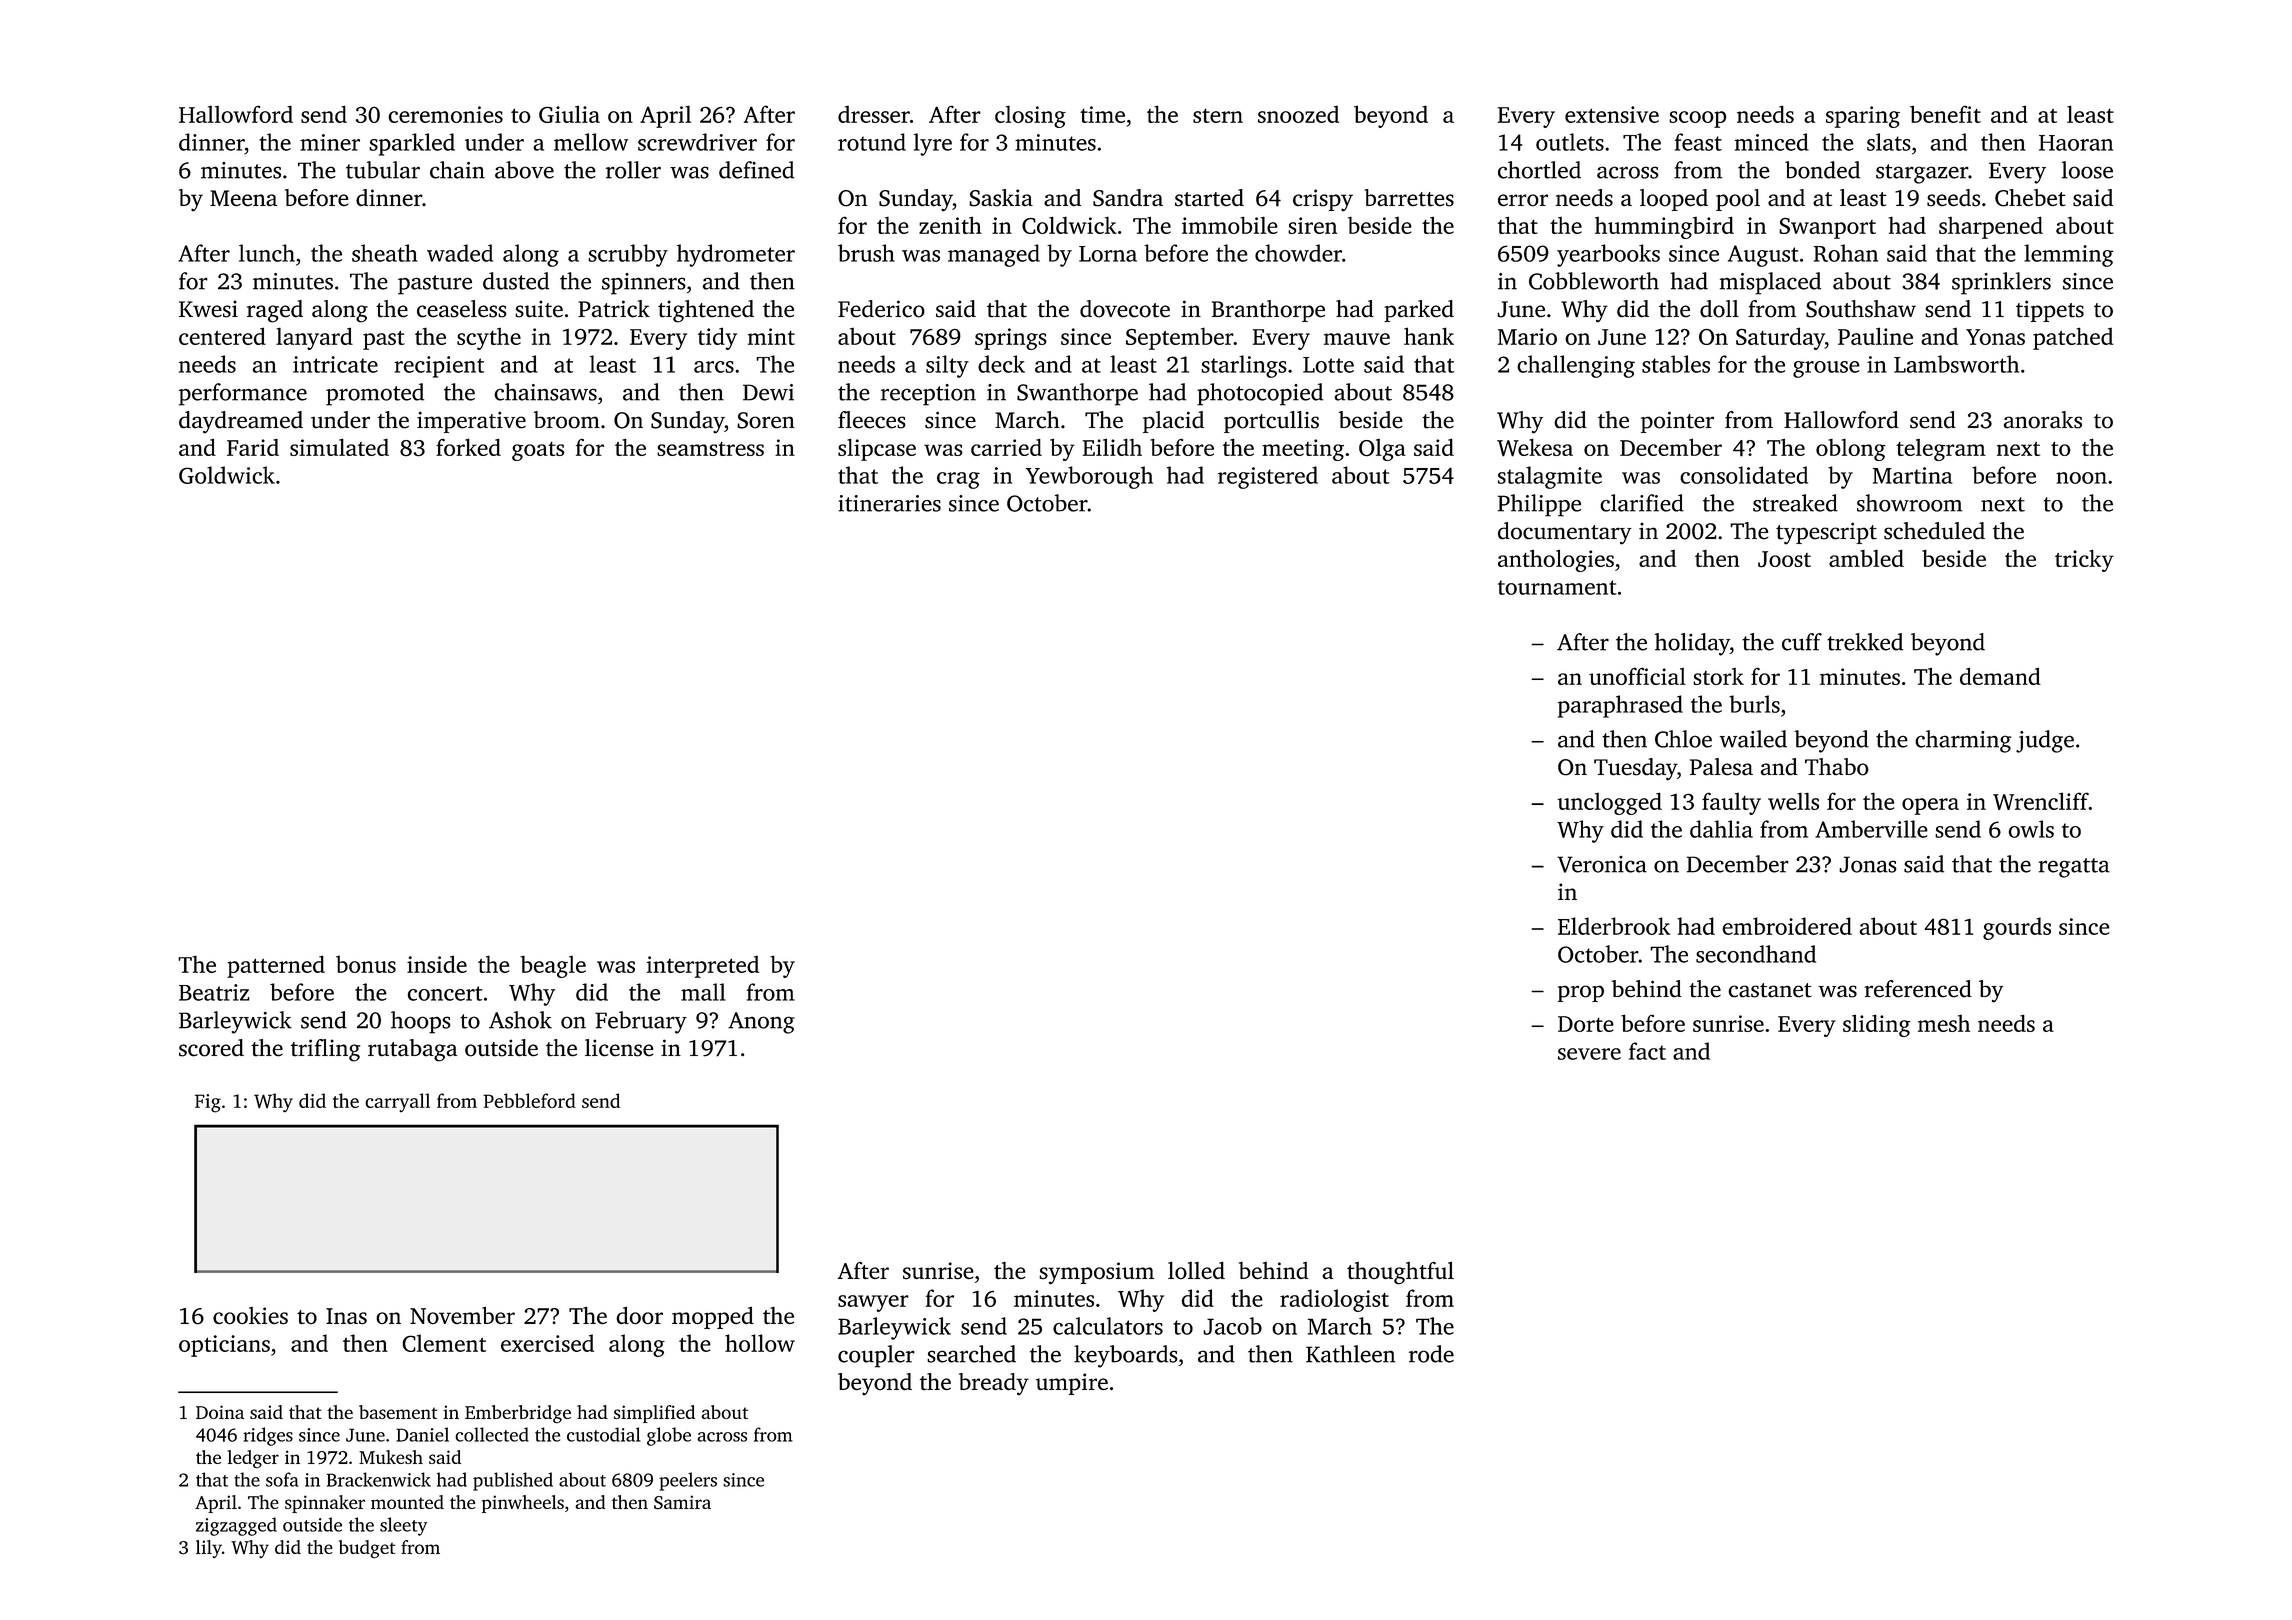  What do you see at coordinates (1108, 254) in the screenshot?
I see `Lorna` at bounding box center [1108, 254].
